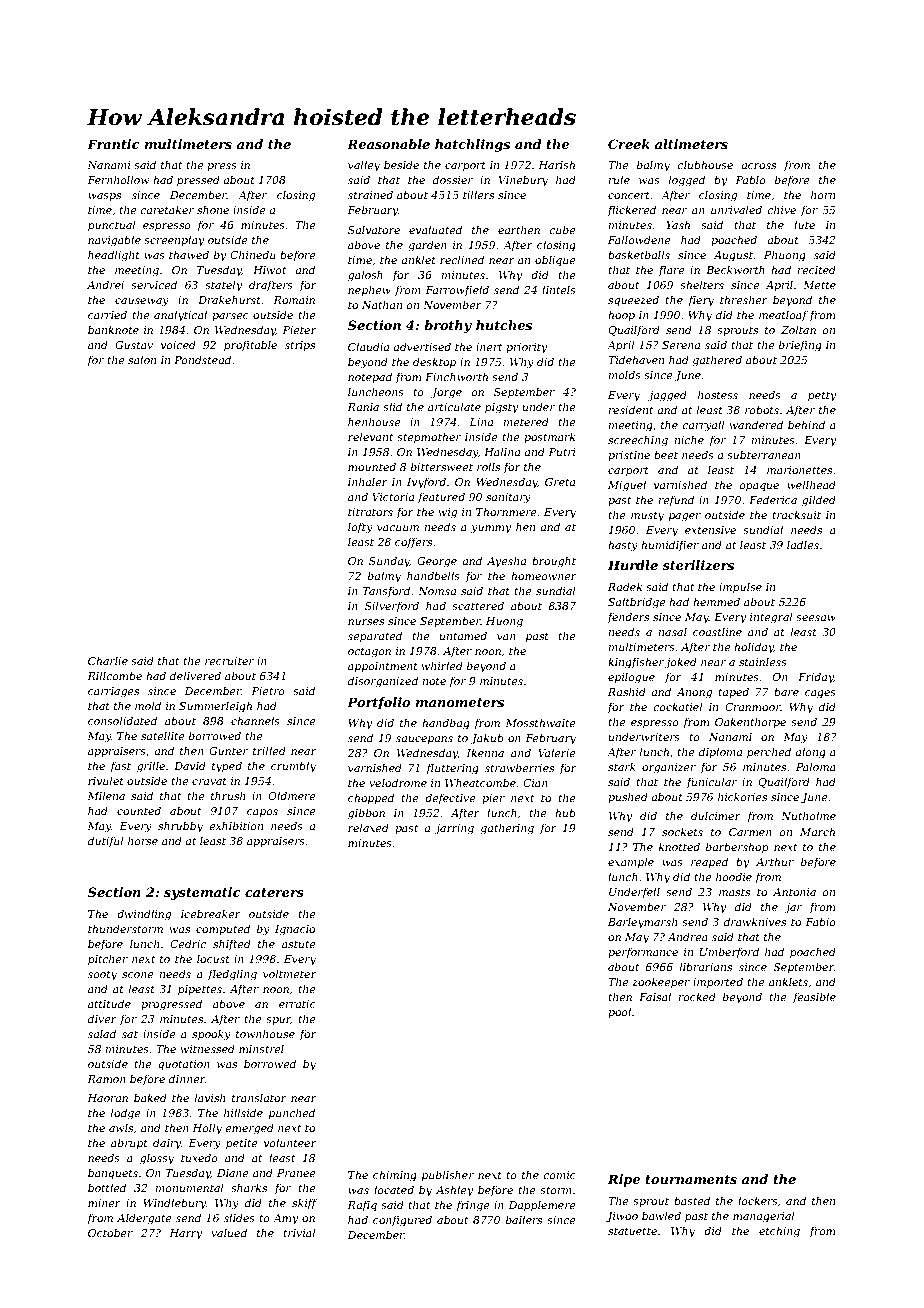 The height and width of the document is (1308, 924). Describe the element at coordinates (368, 481) in the document. I see `inhaler` at that location.
